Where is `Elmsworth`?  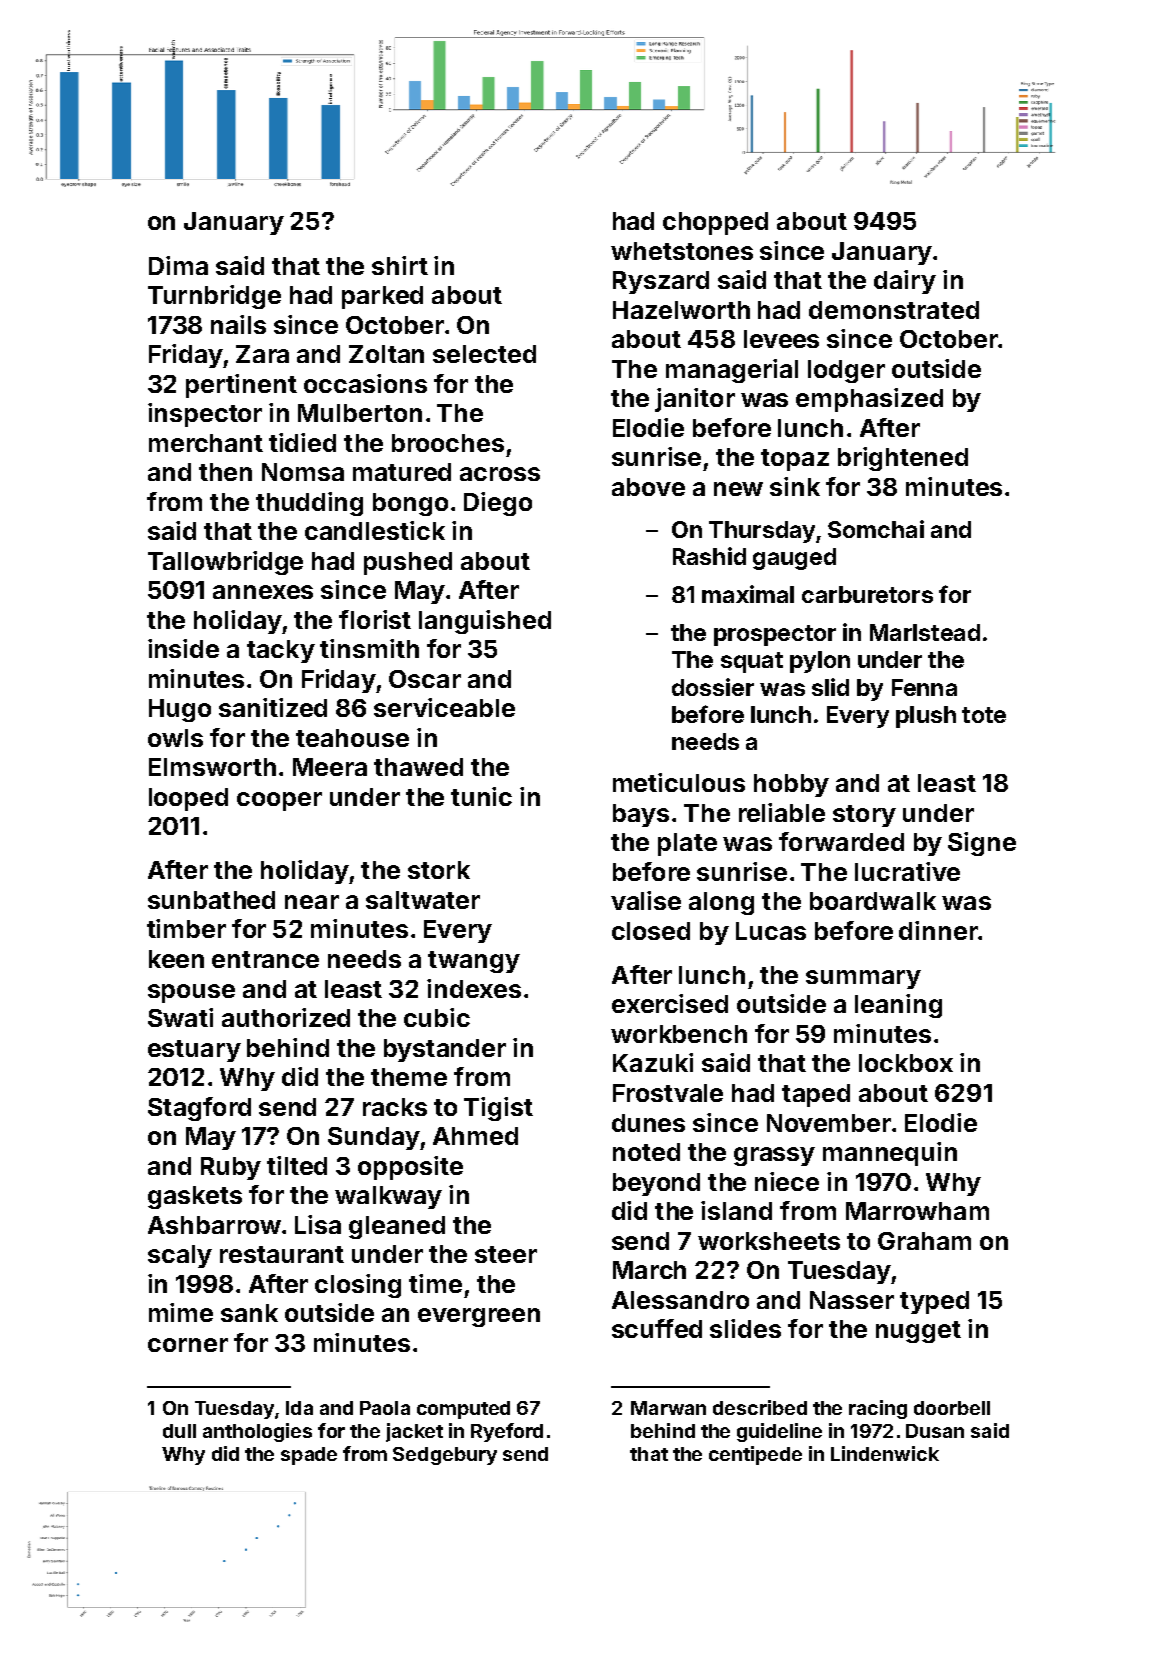 Elmsworth is located at coordinates (212, 767).
